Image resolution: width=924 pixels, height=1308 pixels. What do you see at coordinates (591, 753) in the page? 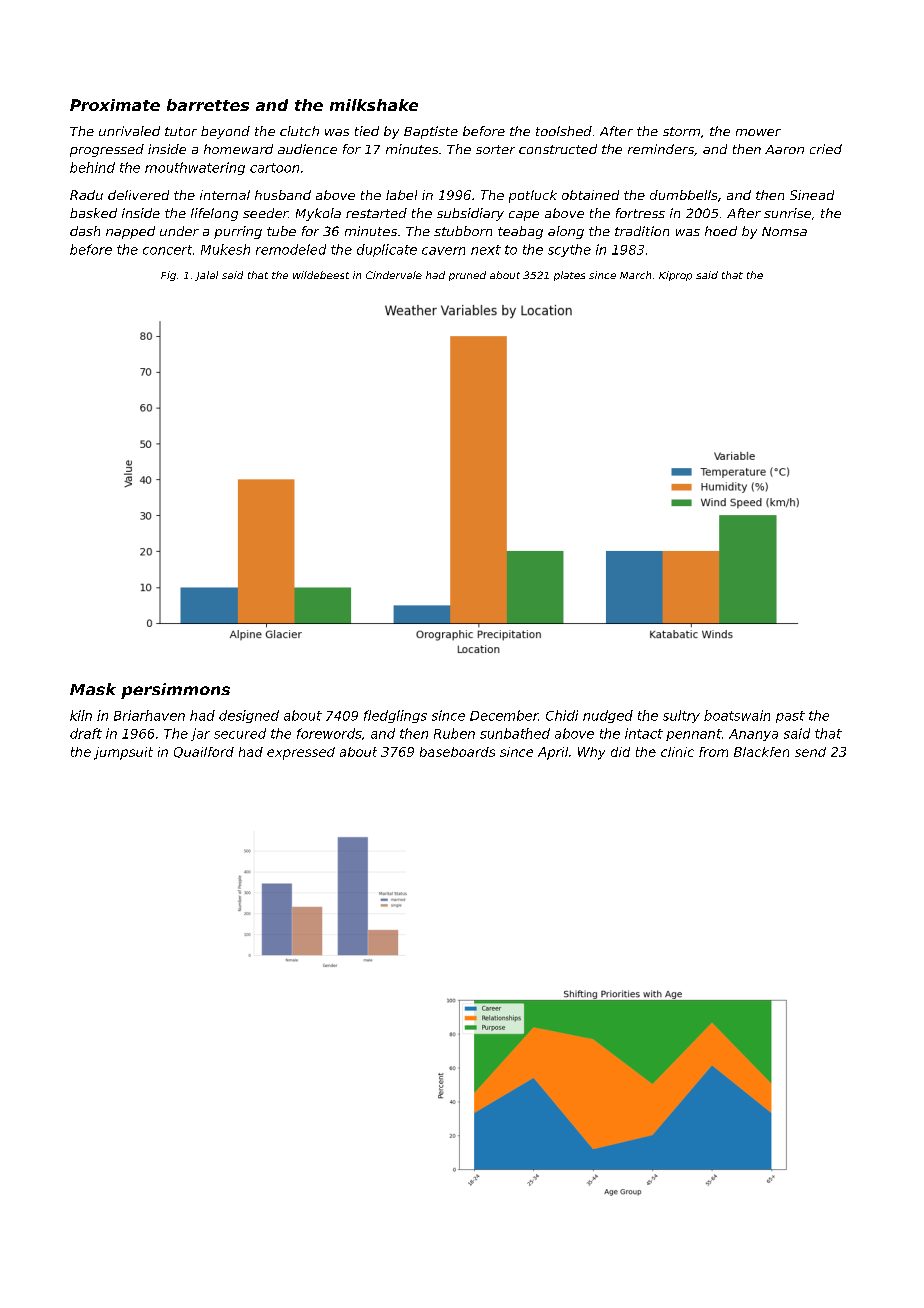
I see `Why` at bounding box center [591, 753].
